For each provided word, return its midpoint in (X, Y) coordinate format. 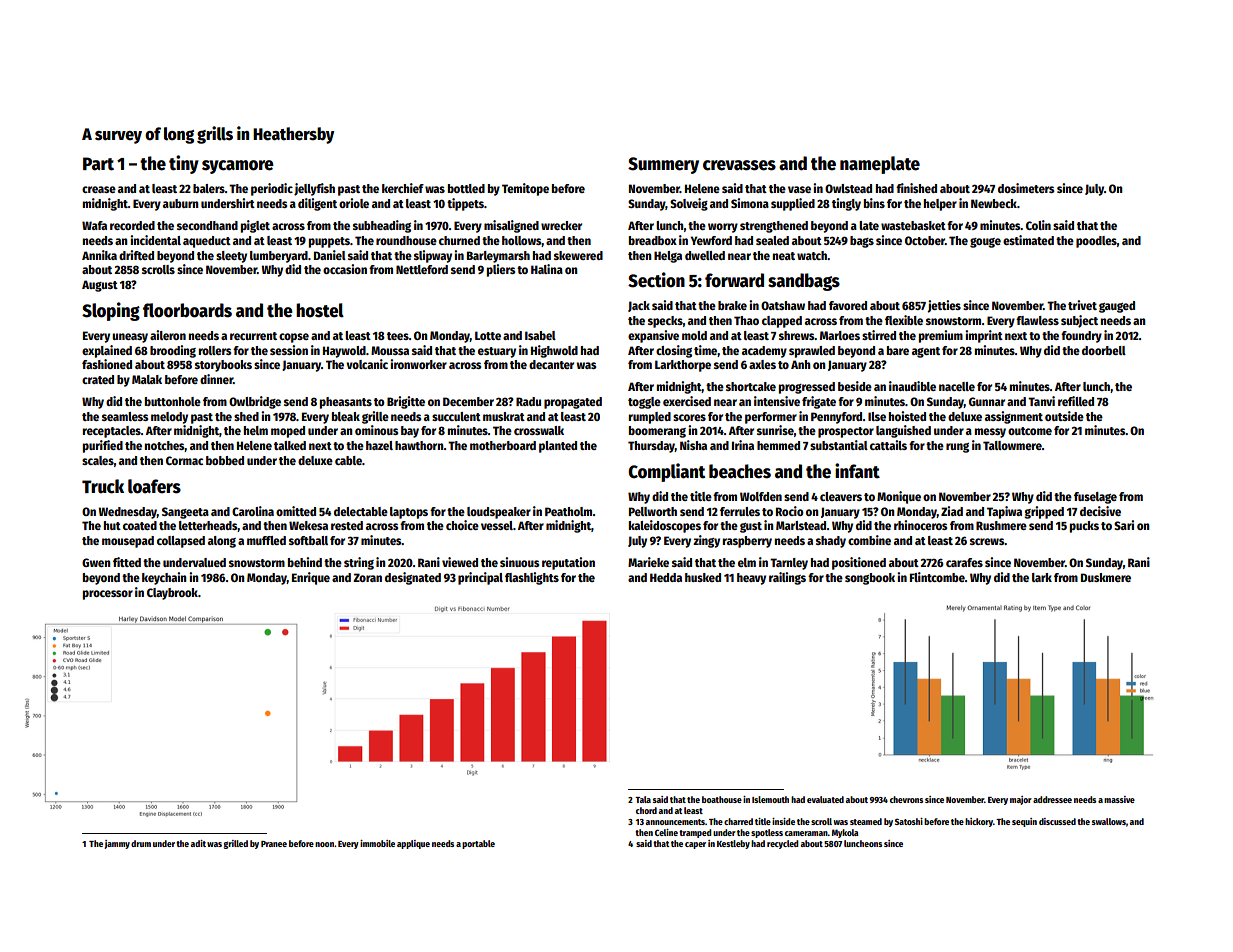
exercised (687, 401)
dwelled (705, 255)
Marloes (840, 335)
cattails (888, 445)
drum (141, 843)
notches (165, 446)
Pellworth (653, 511)
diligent (317, 204)
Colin (1038, 225)
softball (308, 540)
